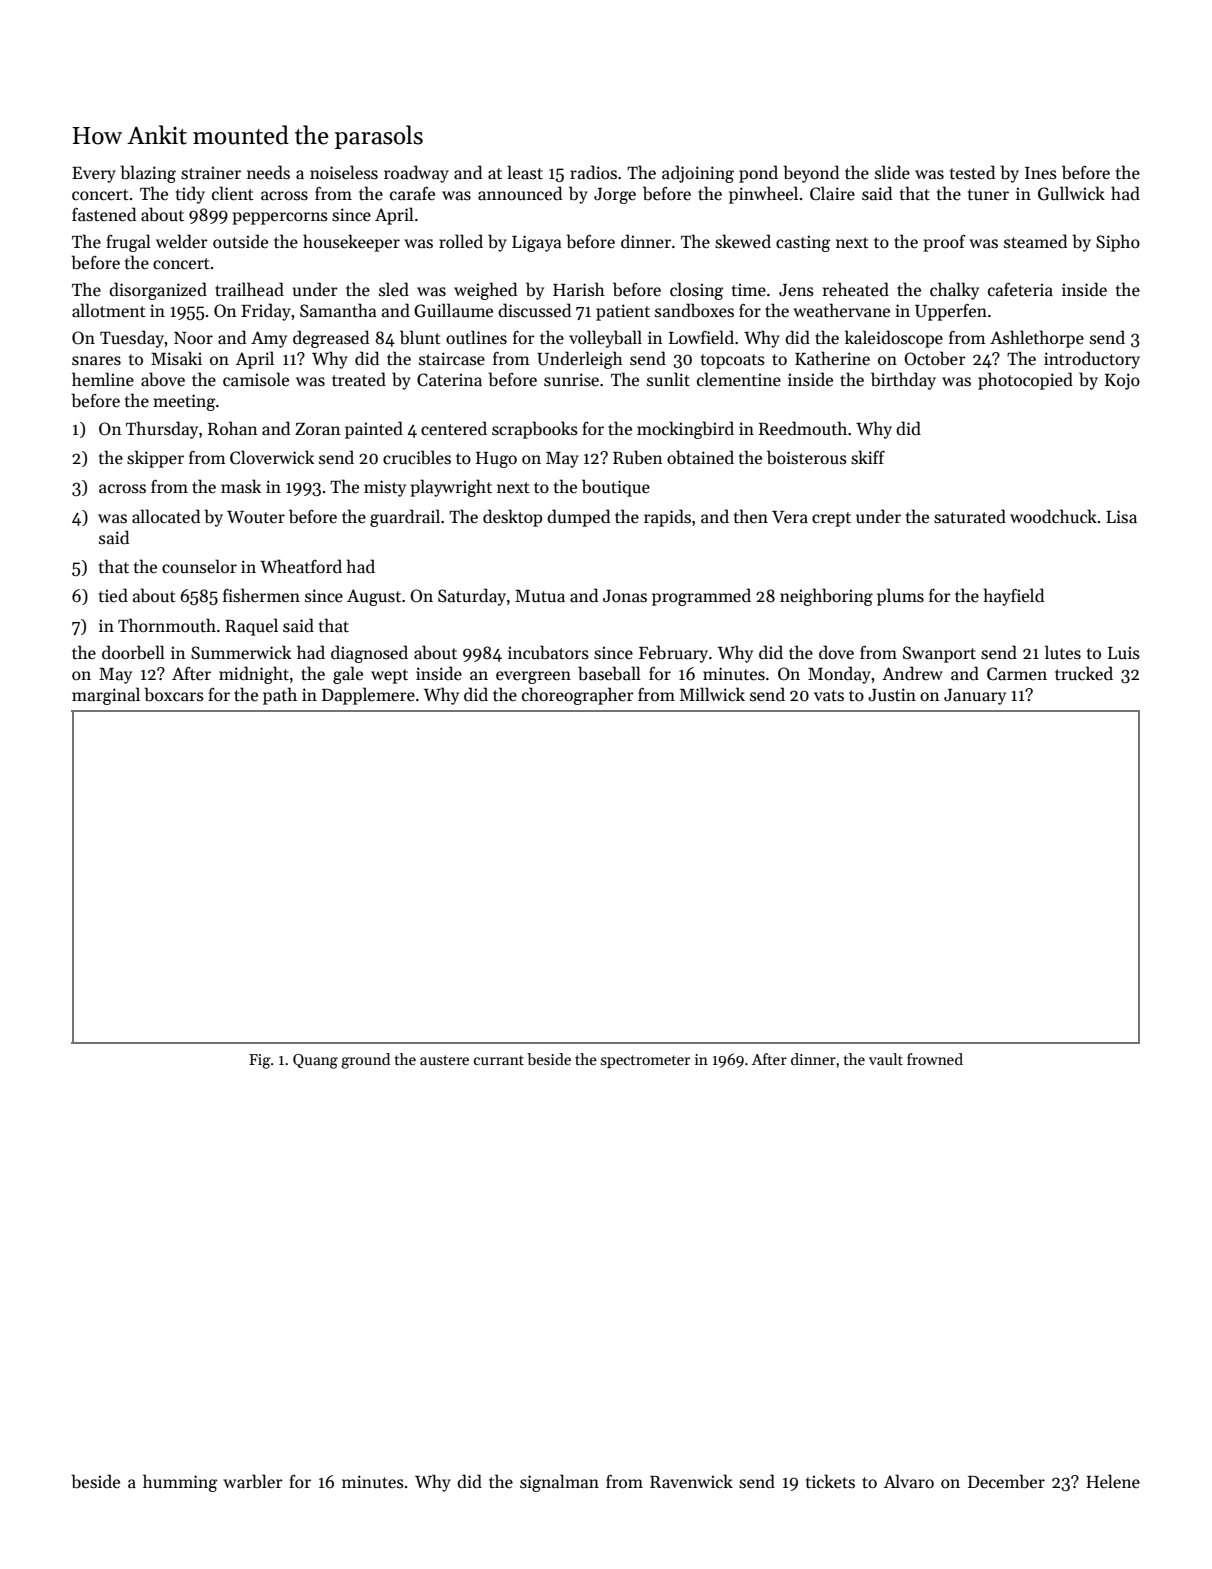  I want to click on woodchuck, so click(1053, 516).
